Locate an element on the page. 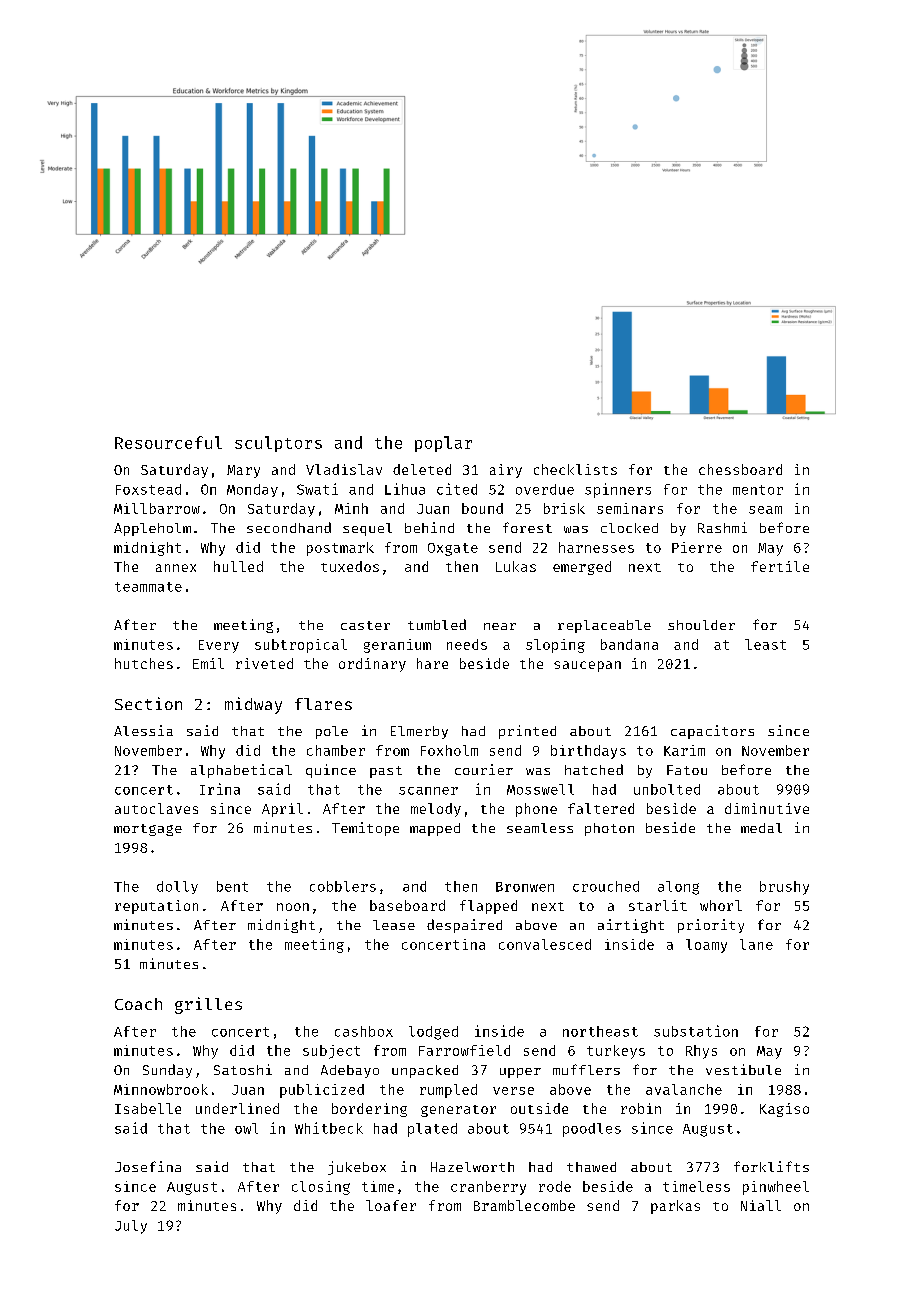 The width and height of the document is (924, 1308). hulled is located at coordinates (238, 566).
